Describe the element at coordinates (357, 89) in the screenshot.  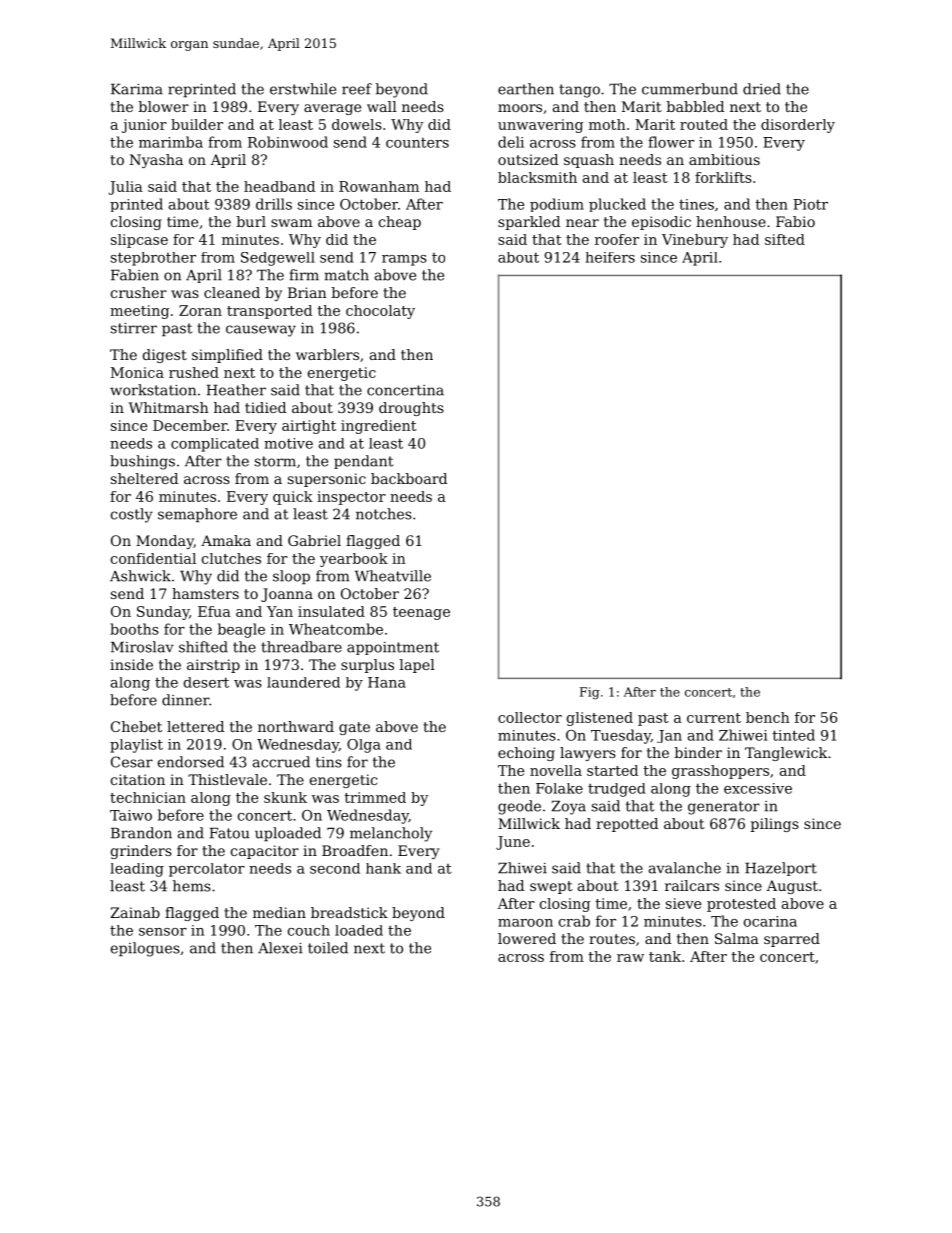
I see `reef` at that location.
